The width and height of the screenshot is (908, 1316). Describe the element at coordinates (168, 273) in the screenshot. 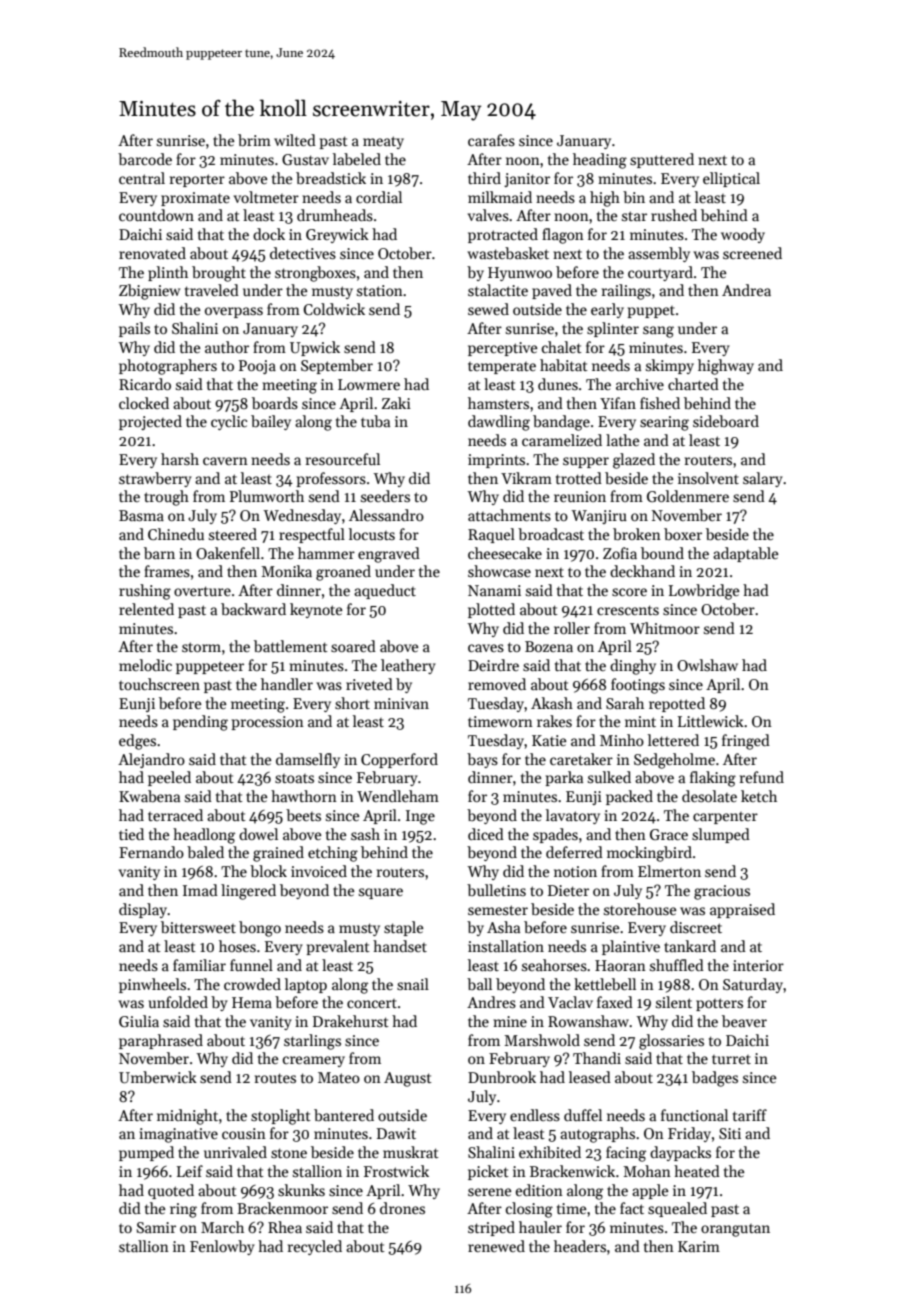

I see `plinth` at that location.
